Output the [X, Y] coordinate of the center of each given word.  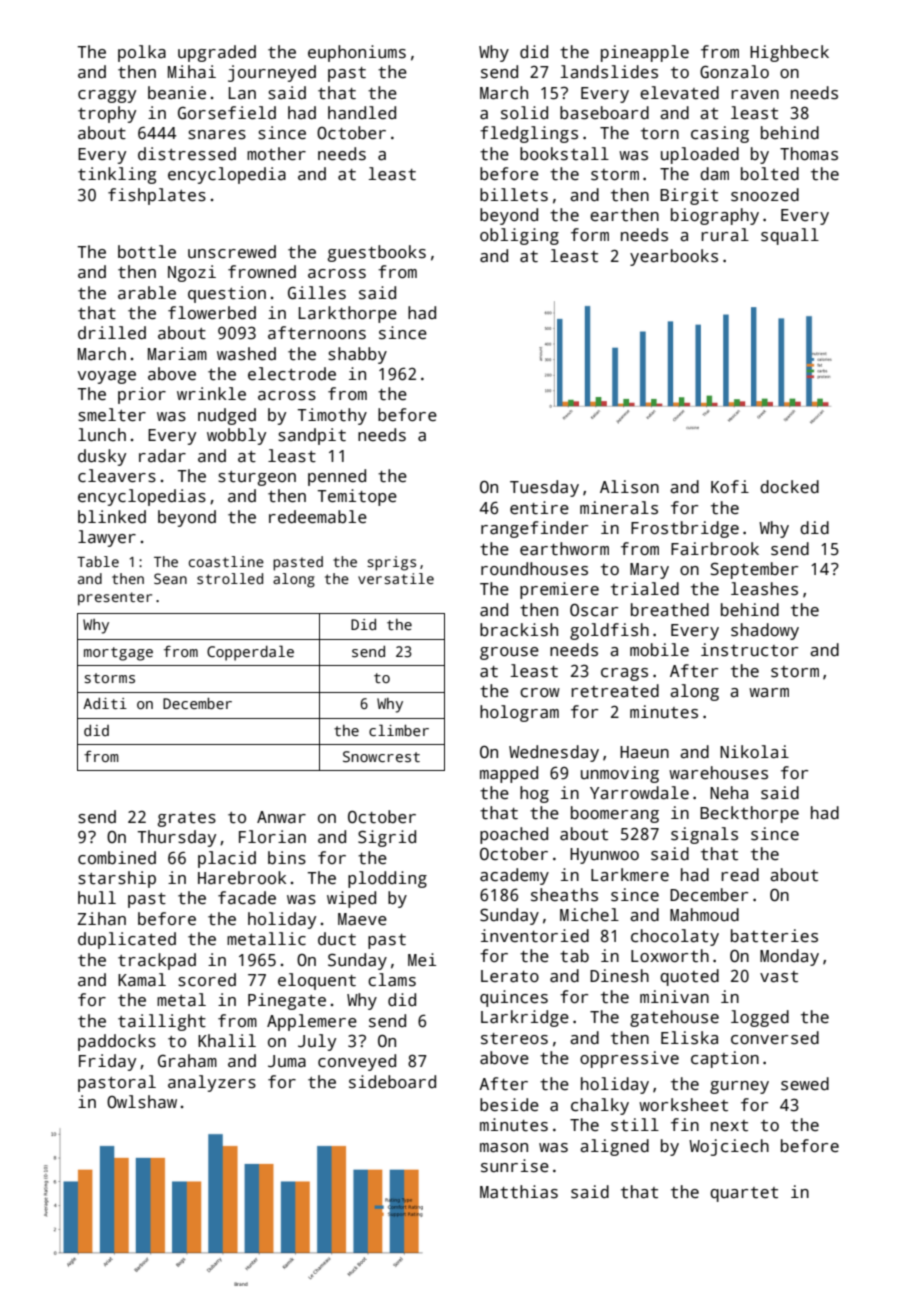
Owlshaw [142, 1102]
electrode [292, 374]
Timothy [332, 416]
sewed [805, 1084]
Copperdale [250, 653]
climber [399, 730]
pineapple [645, 53]
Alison [629, 487]
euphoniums [357, 53]
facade [247, 898]
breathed [670, 610]
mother [276, 154]
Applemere [312, 1022]
